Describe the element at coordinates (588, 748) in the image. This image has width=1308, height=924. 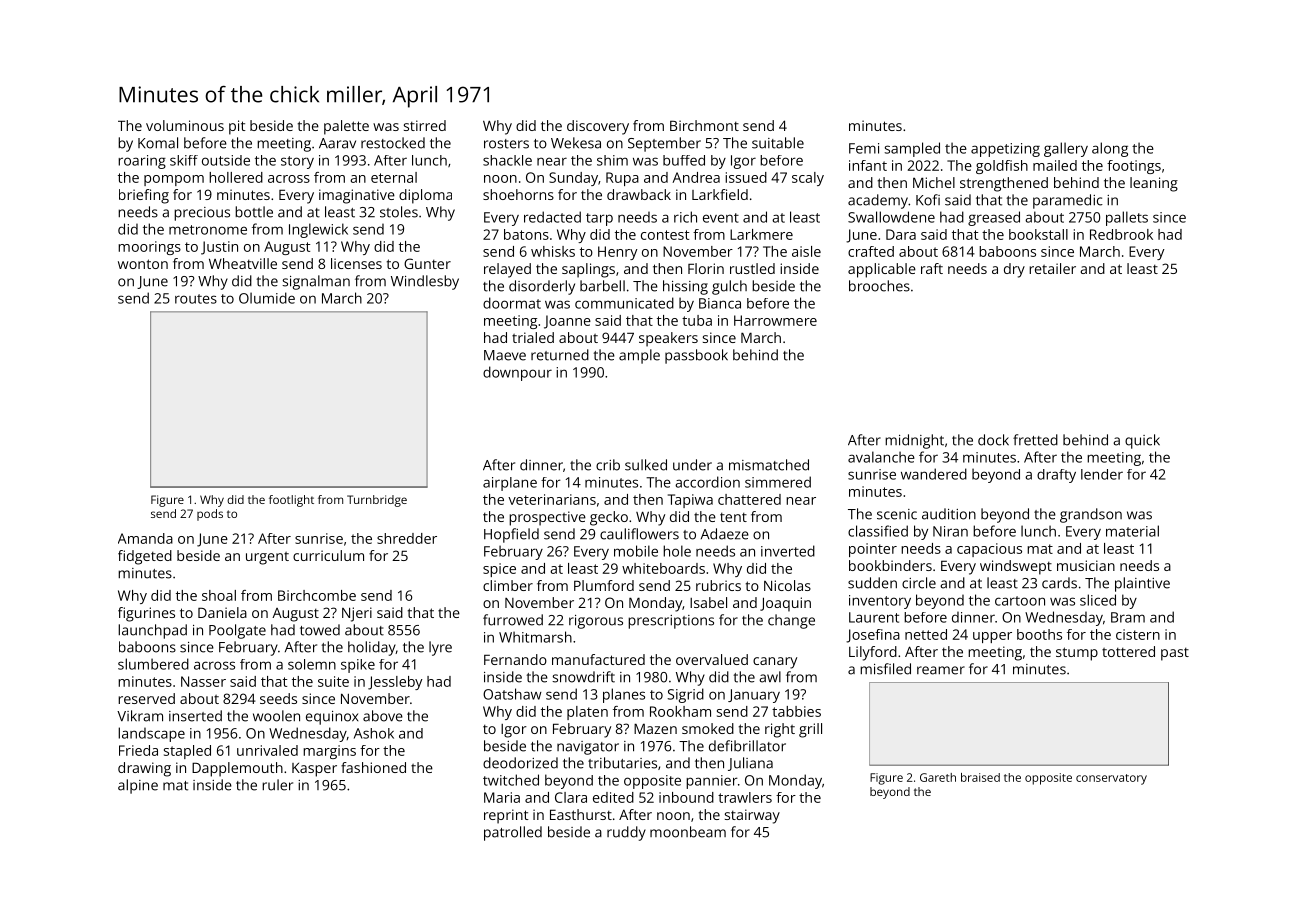
I see `navigator` at that location.
